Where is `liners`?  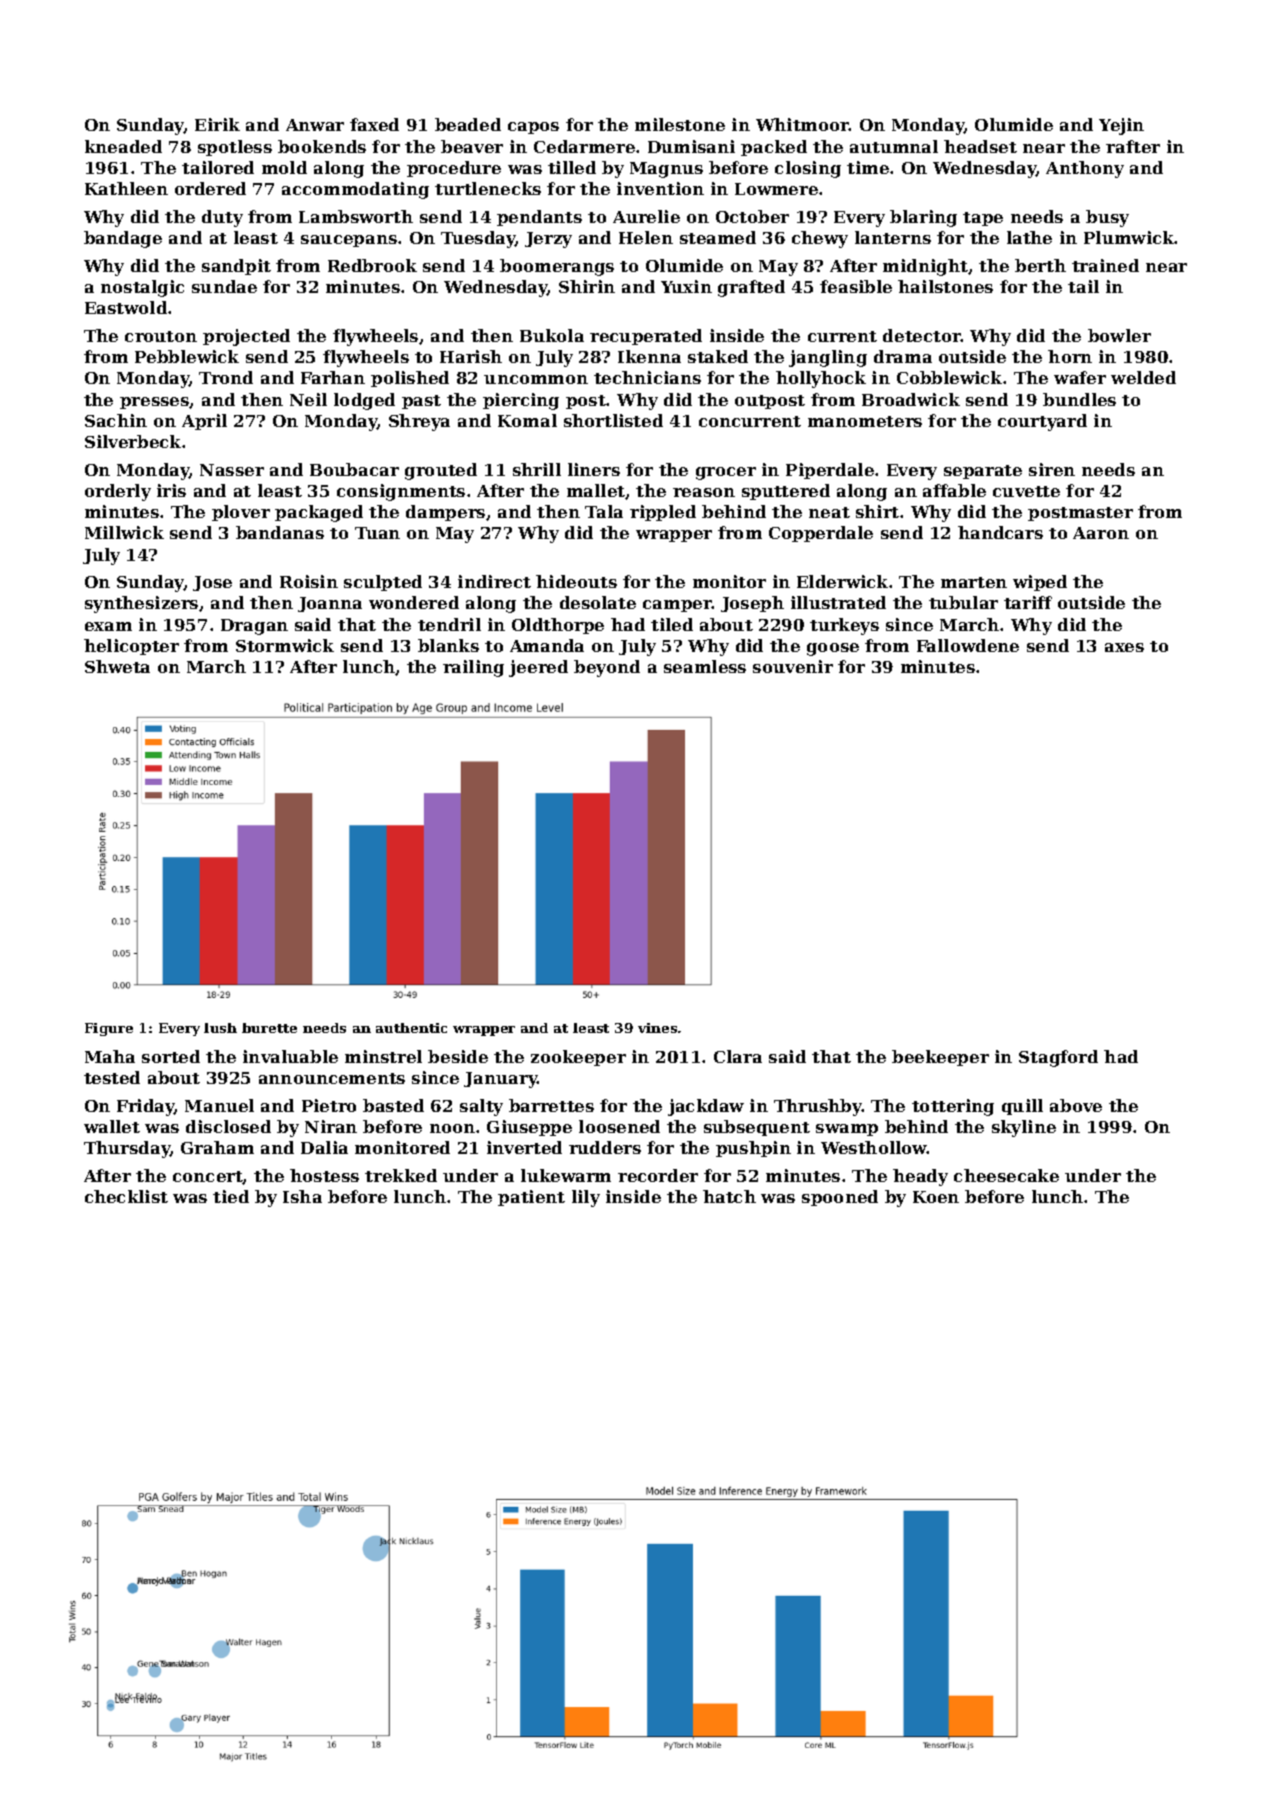
liners is located at coordinates (594, 469).
